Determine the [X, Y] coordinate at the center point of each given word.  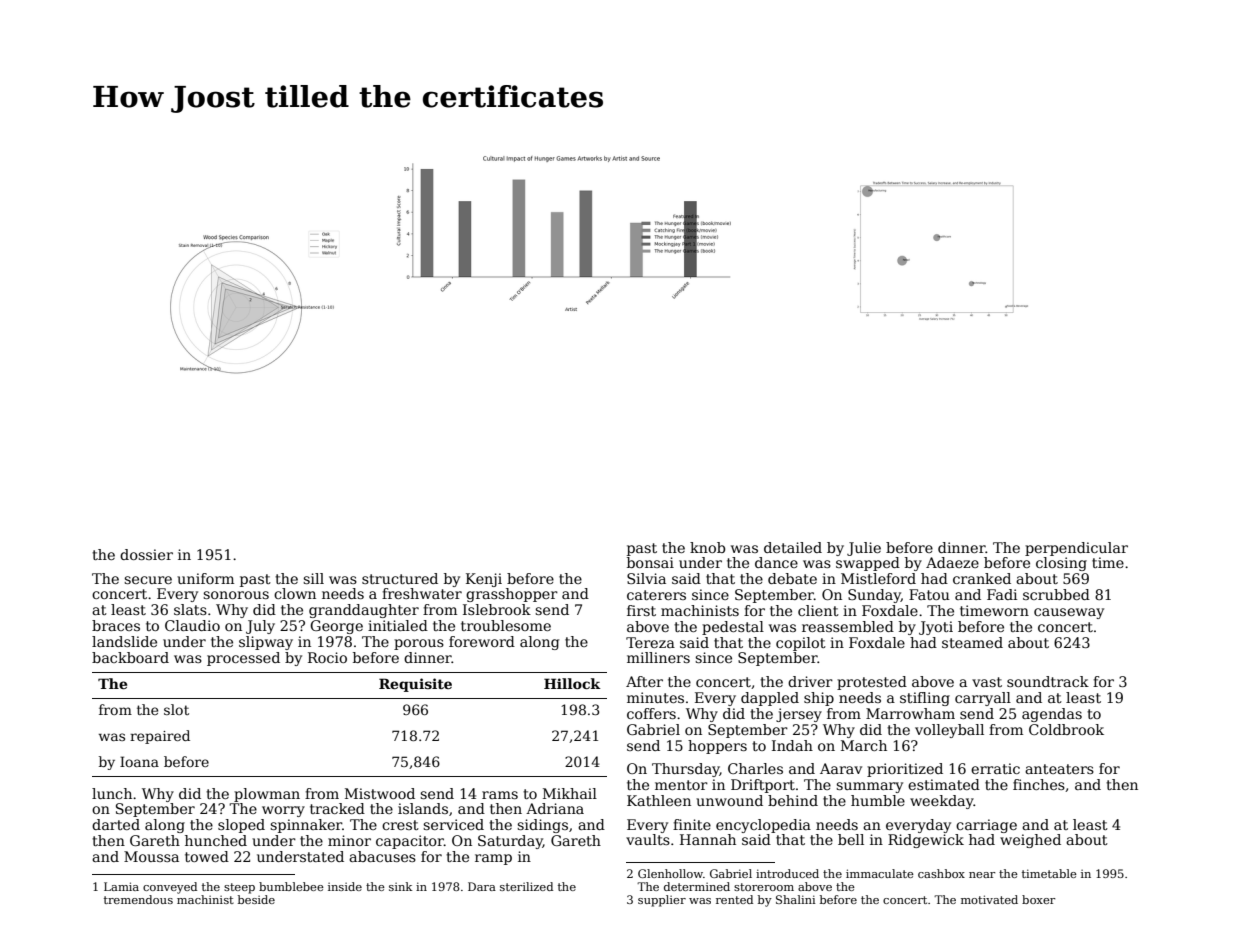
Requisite [415, 685]
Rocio [327, 657]
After [644, 681]
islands [423, 808]
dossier [146, 554]
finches [1039, 784]
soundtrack [1048, 681]
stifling [925, 699]
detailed [793, 547]
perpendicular [1076, 549]
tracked [337, 808]
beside [256, 899]
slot [176, 709]
